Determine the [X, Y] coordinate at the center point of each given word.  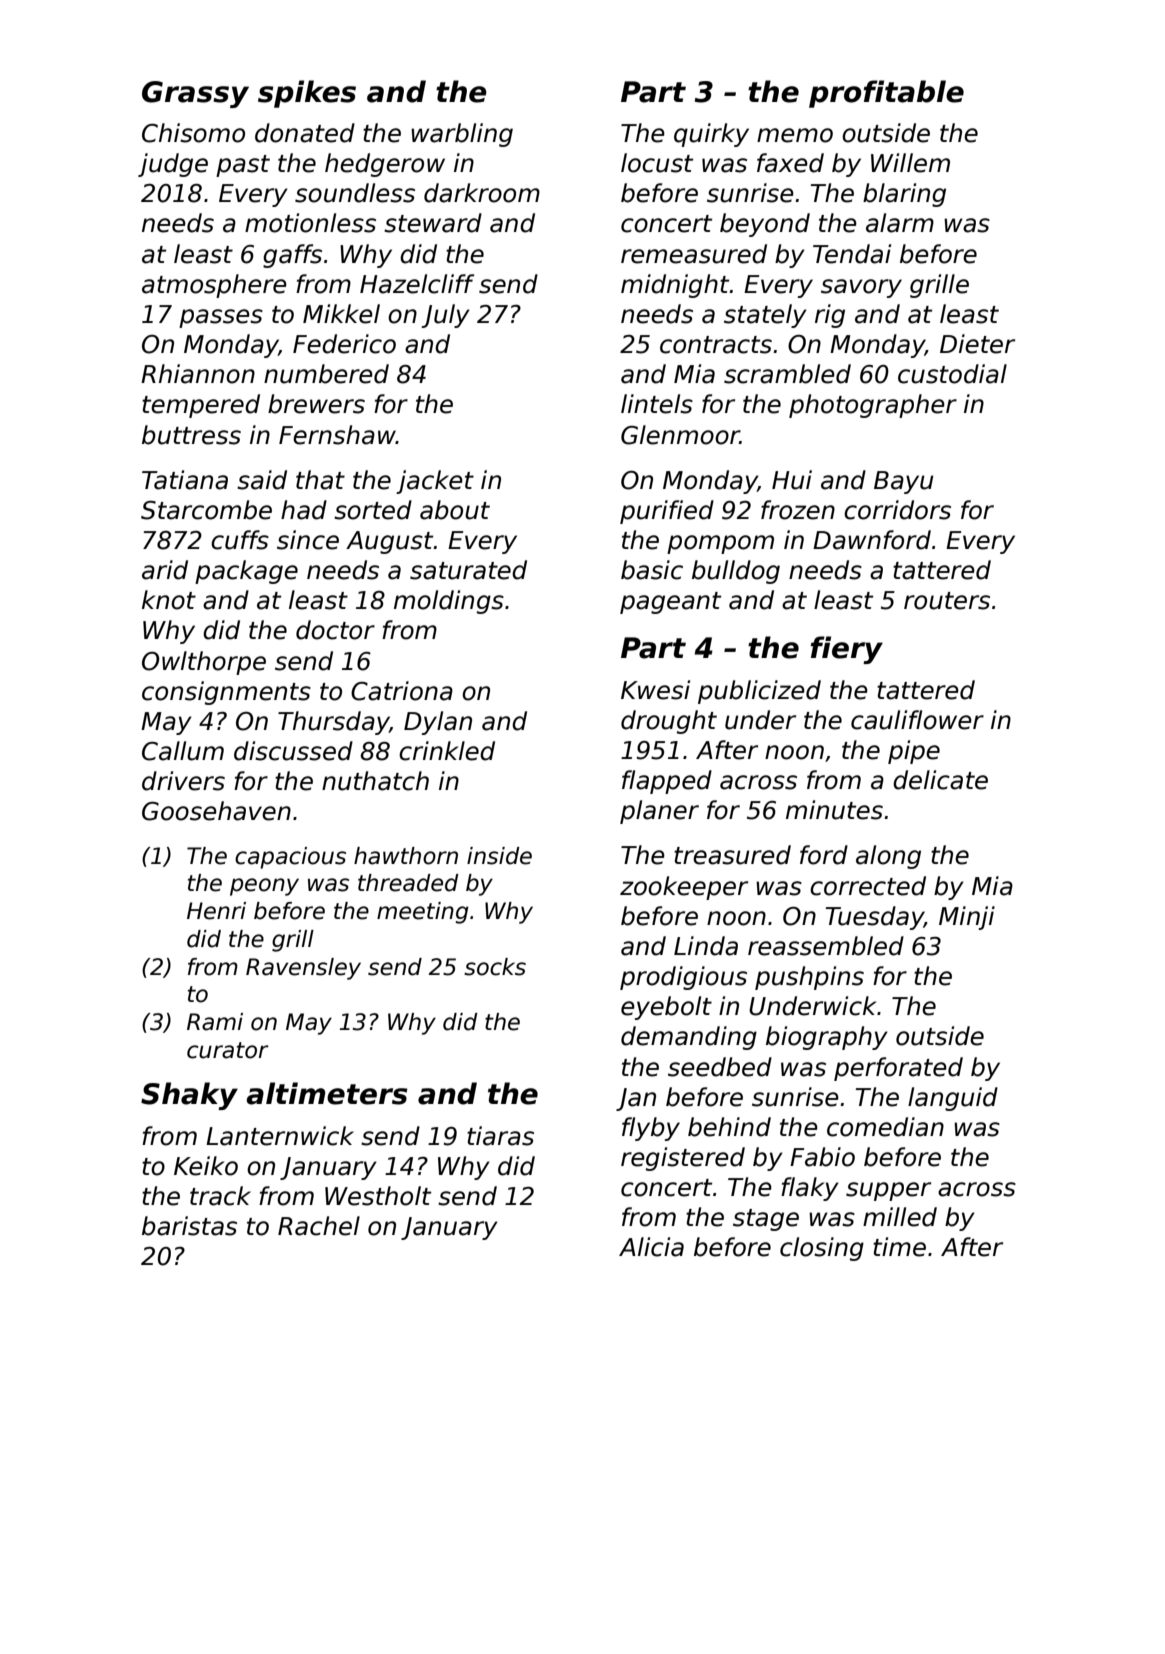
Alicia [651, 1247]
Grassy [195, 94]
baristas [189, 1226]
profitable [886, 94]
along [888, 857]
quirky [711, 135]
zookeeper [684, 888]
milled [900, 1217]
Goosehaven [216, 811]
